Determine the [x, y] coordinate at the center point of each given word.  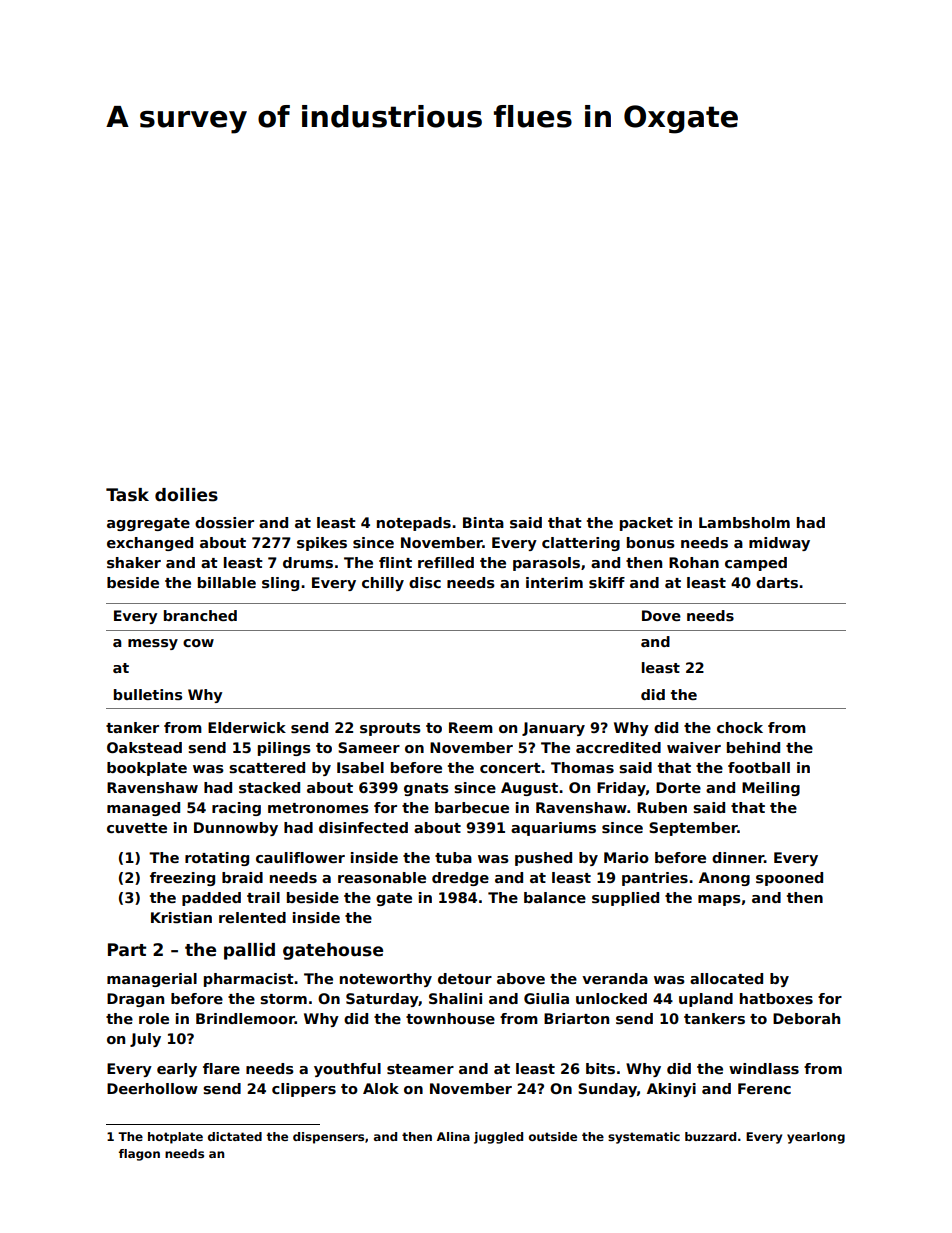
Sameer [369, 747]
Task [127, 495]
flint [395, 562]
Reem [471, 727]
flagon [139, 1155]
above [521, 978]
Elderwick [247, 727]
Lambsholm [744, 522]
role [154, 1018]
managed [143, 809]
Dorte [678, 787]
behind [753, 747]
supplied [625, 899]
